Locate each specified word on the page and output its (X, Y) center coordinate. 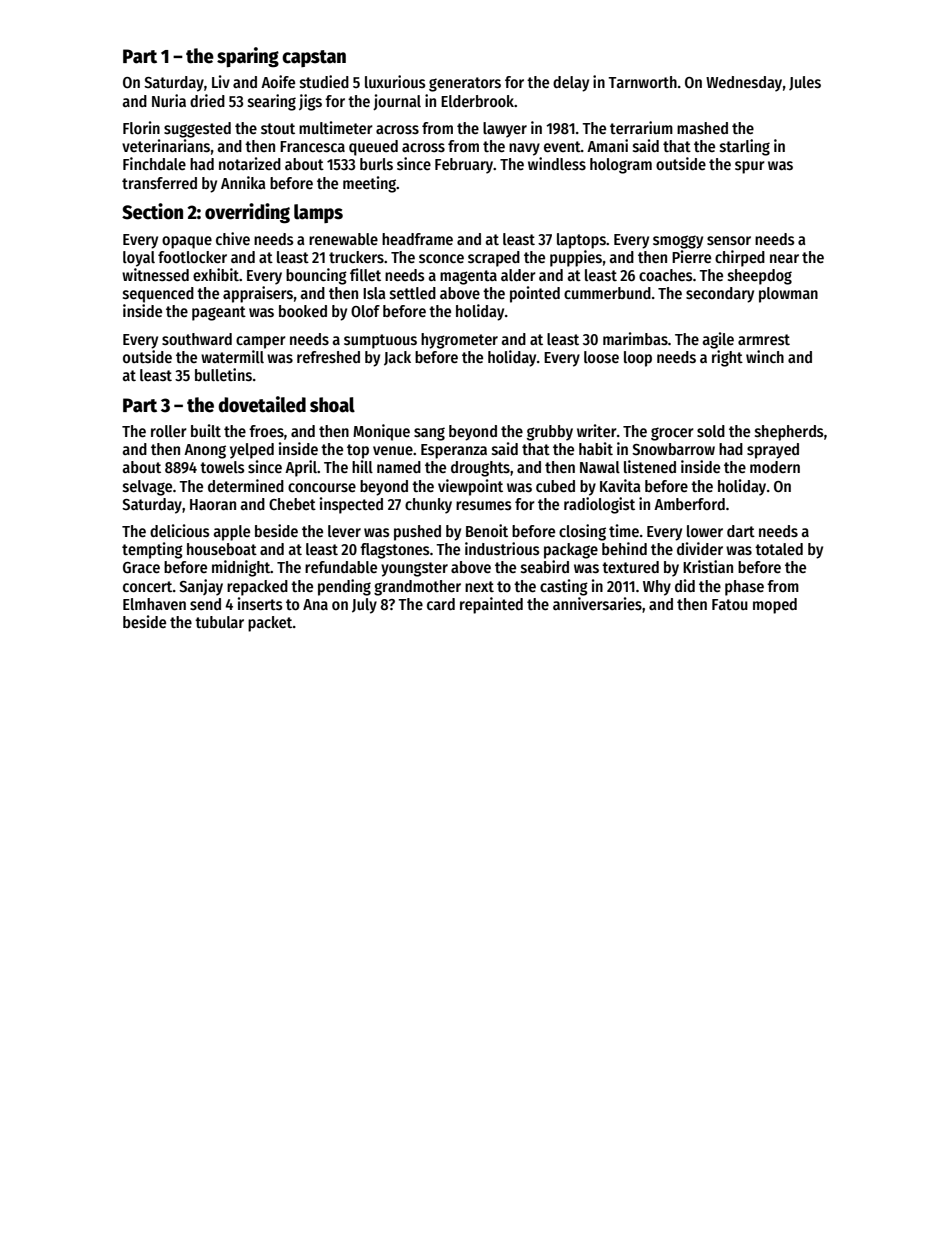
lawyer (505, 130)
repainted (491, 605)
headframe (417, 239)
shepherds (789, 433)
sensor (729, 240)
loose (601, 357)
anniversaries (597, 604)
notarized (250, 164)
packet (270, 624)
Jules (805, 83)
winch (765, 356)
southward (197, 339)
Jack (397, 358)
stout (278, 128)
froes (266, 431)
